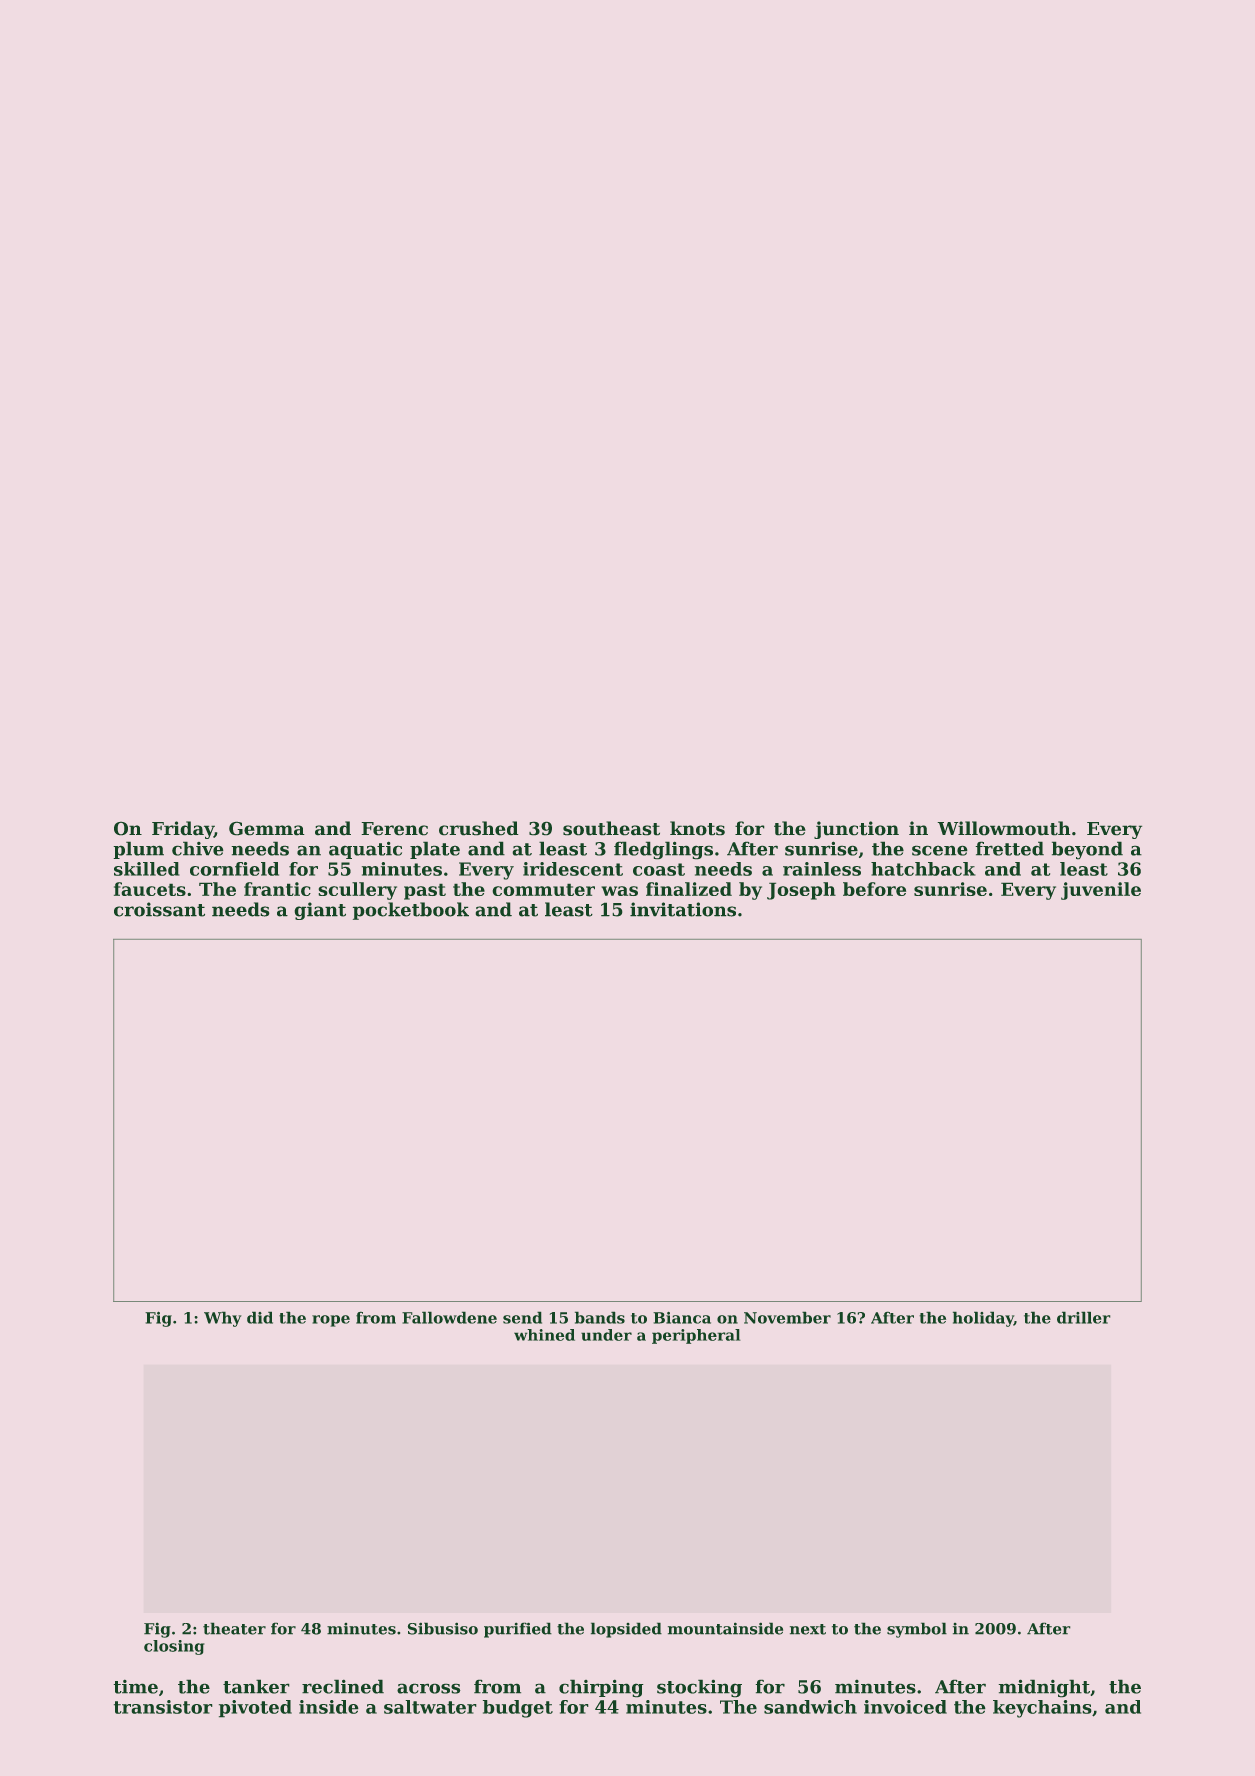 This screenshot has width=1255, height=1776. Describe the element at coordinates (697, 828) in the screenshot. I see `knots` at that location.
